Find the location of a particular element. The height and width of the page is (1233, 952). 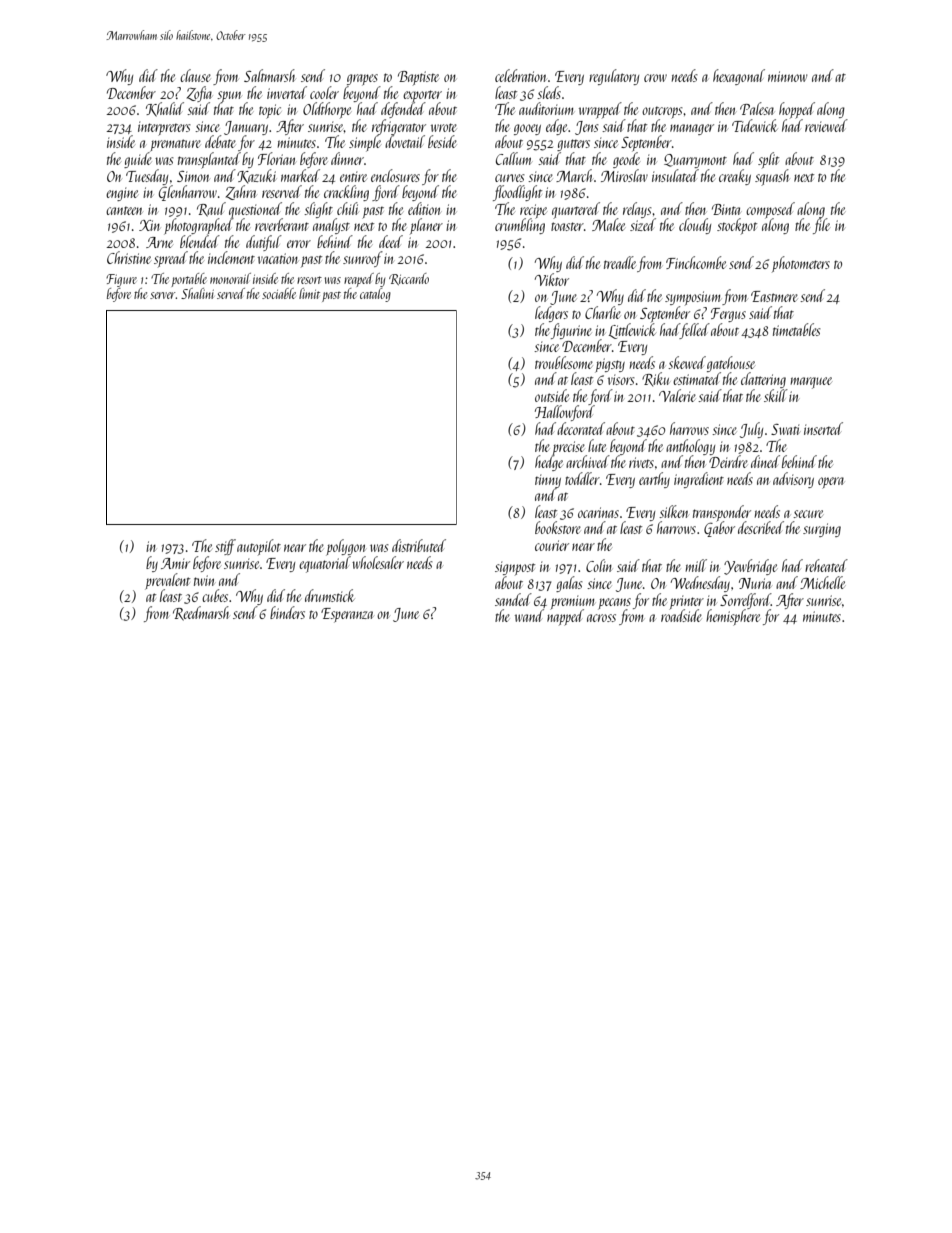

sanded is located at coordinates (513, 599).
